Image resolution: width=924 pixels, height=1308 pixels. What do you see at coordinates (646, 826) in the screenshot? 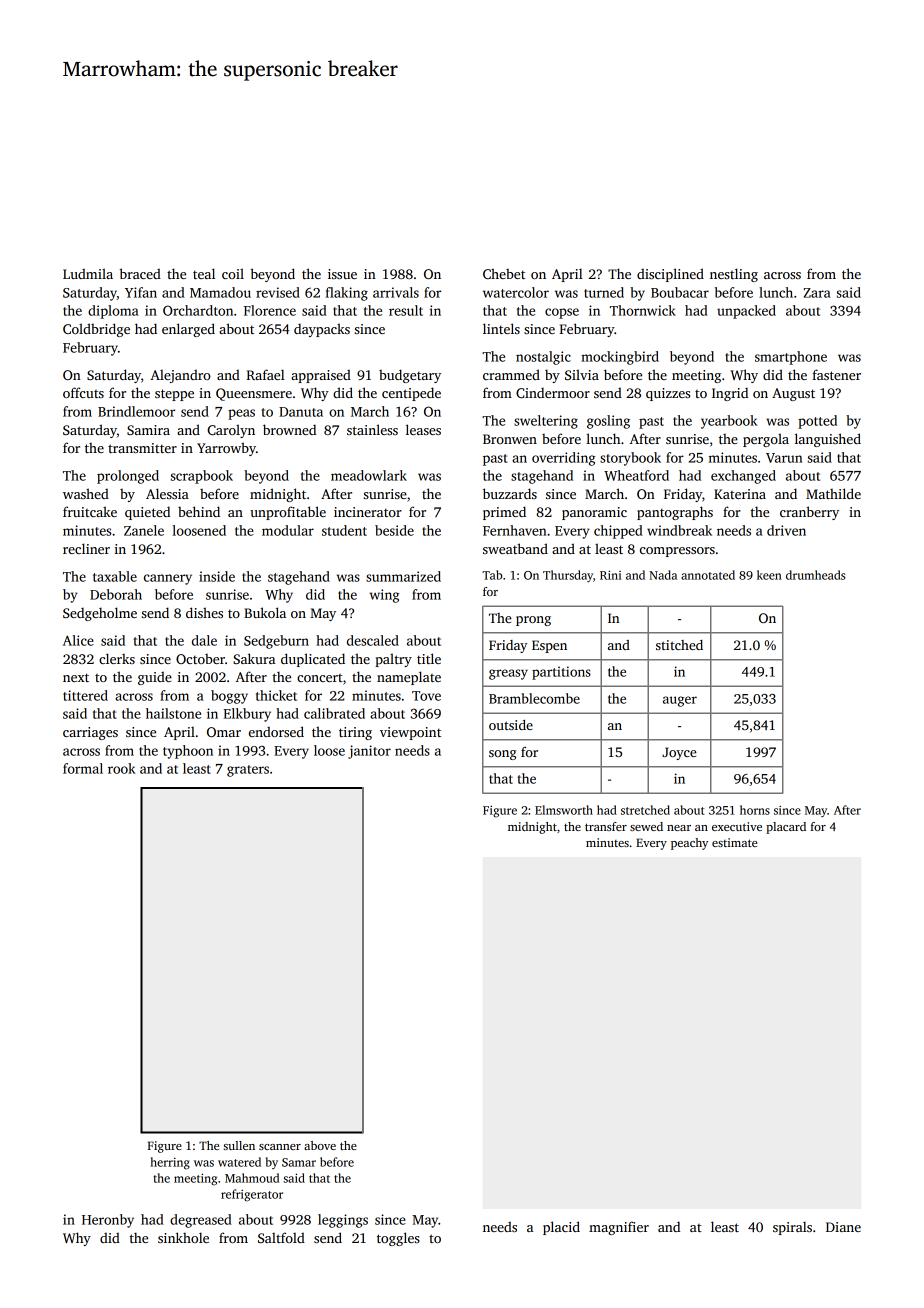
I see `sewed` at bounding box center [646, 826].
